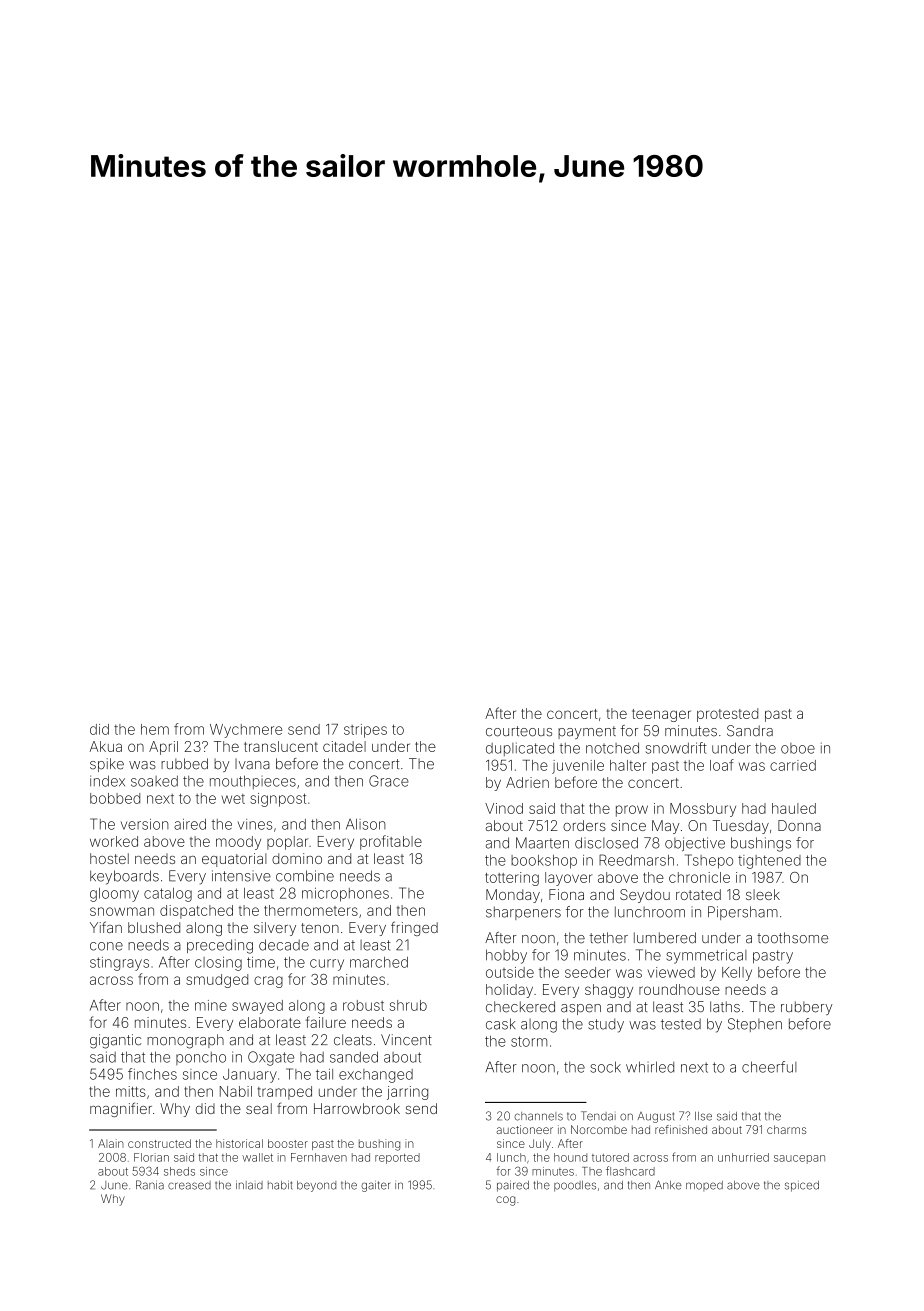 The width and height of the screenshot is (924, 1311). What do you see at coordinates (743, 1157) in the screenshot?
I see `unhurried` at bounding box center [743, 1157].
